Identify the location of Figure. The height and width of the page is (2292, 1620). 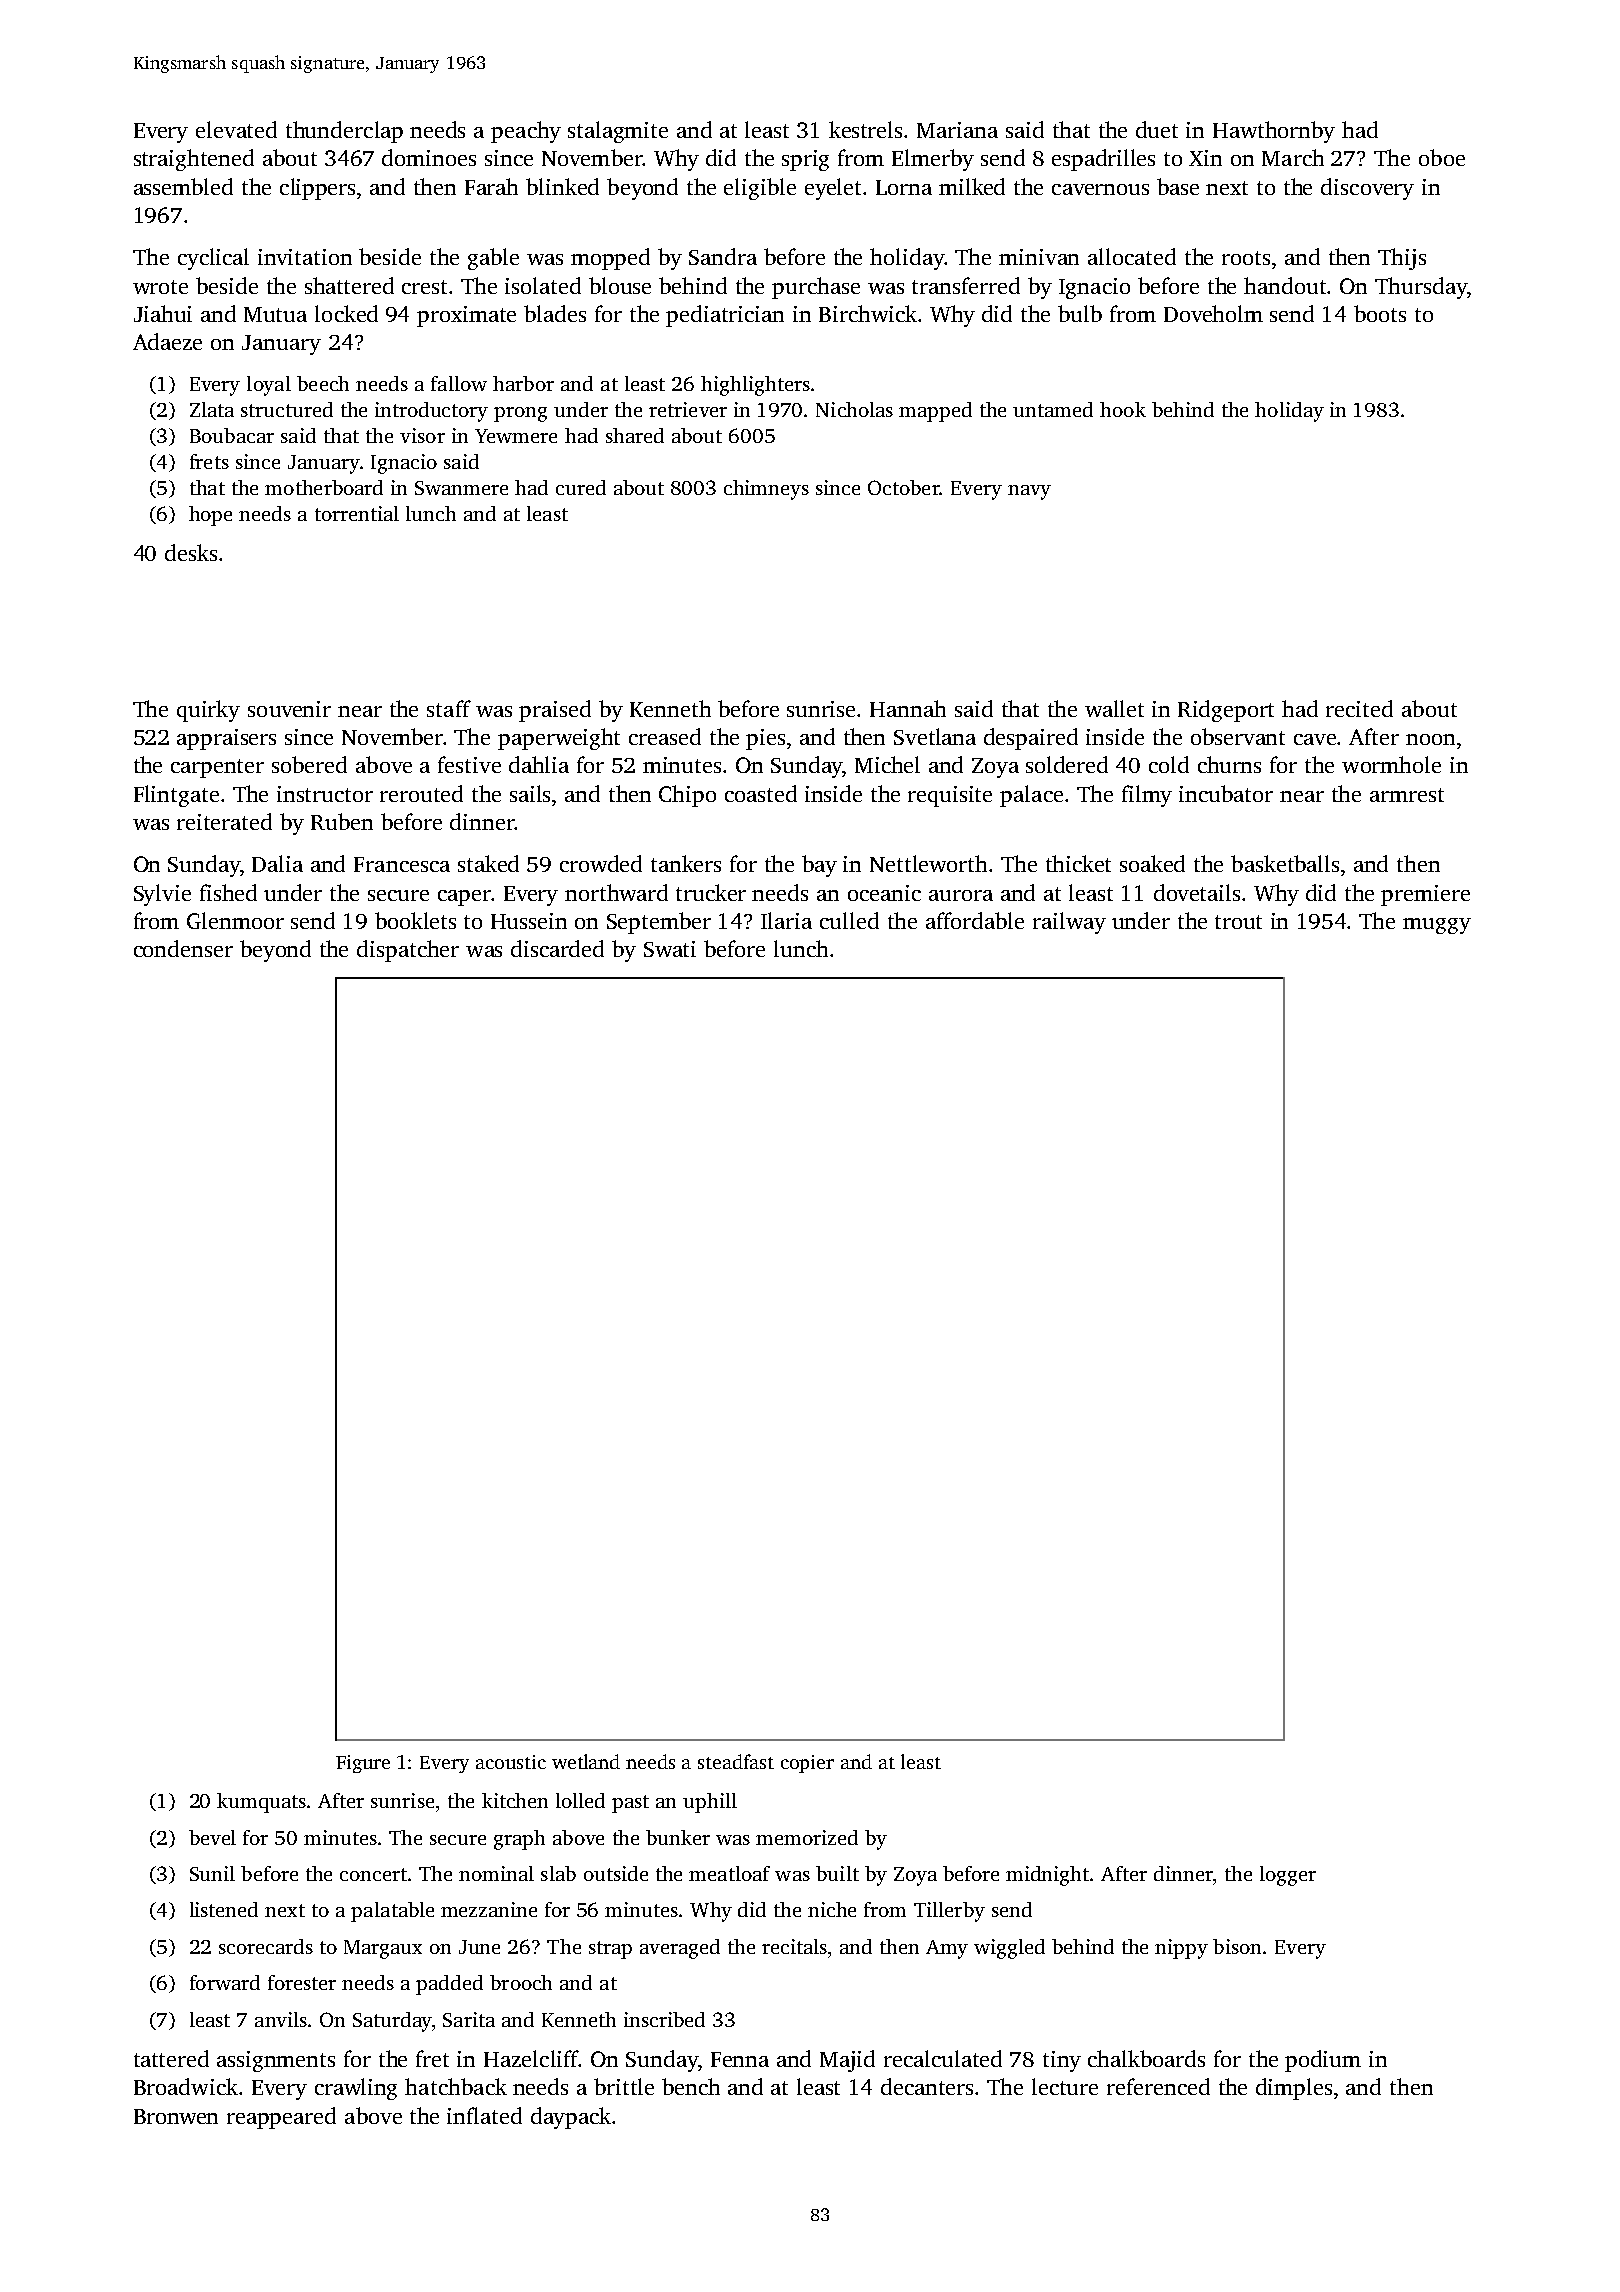
(363, 1764).
